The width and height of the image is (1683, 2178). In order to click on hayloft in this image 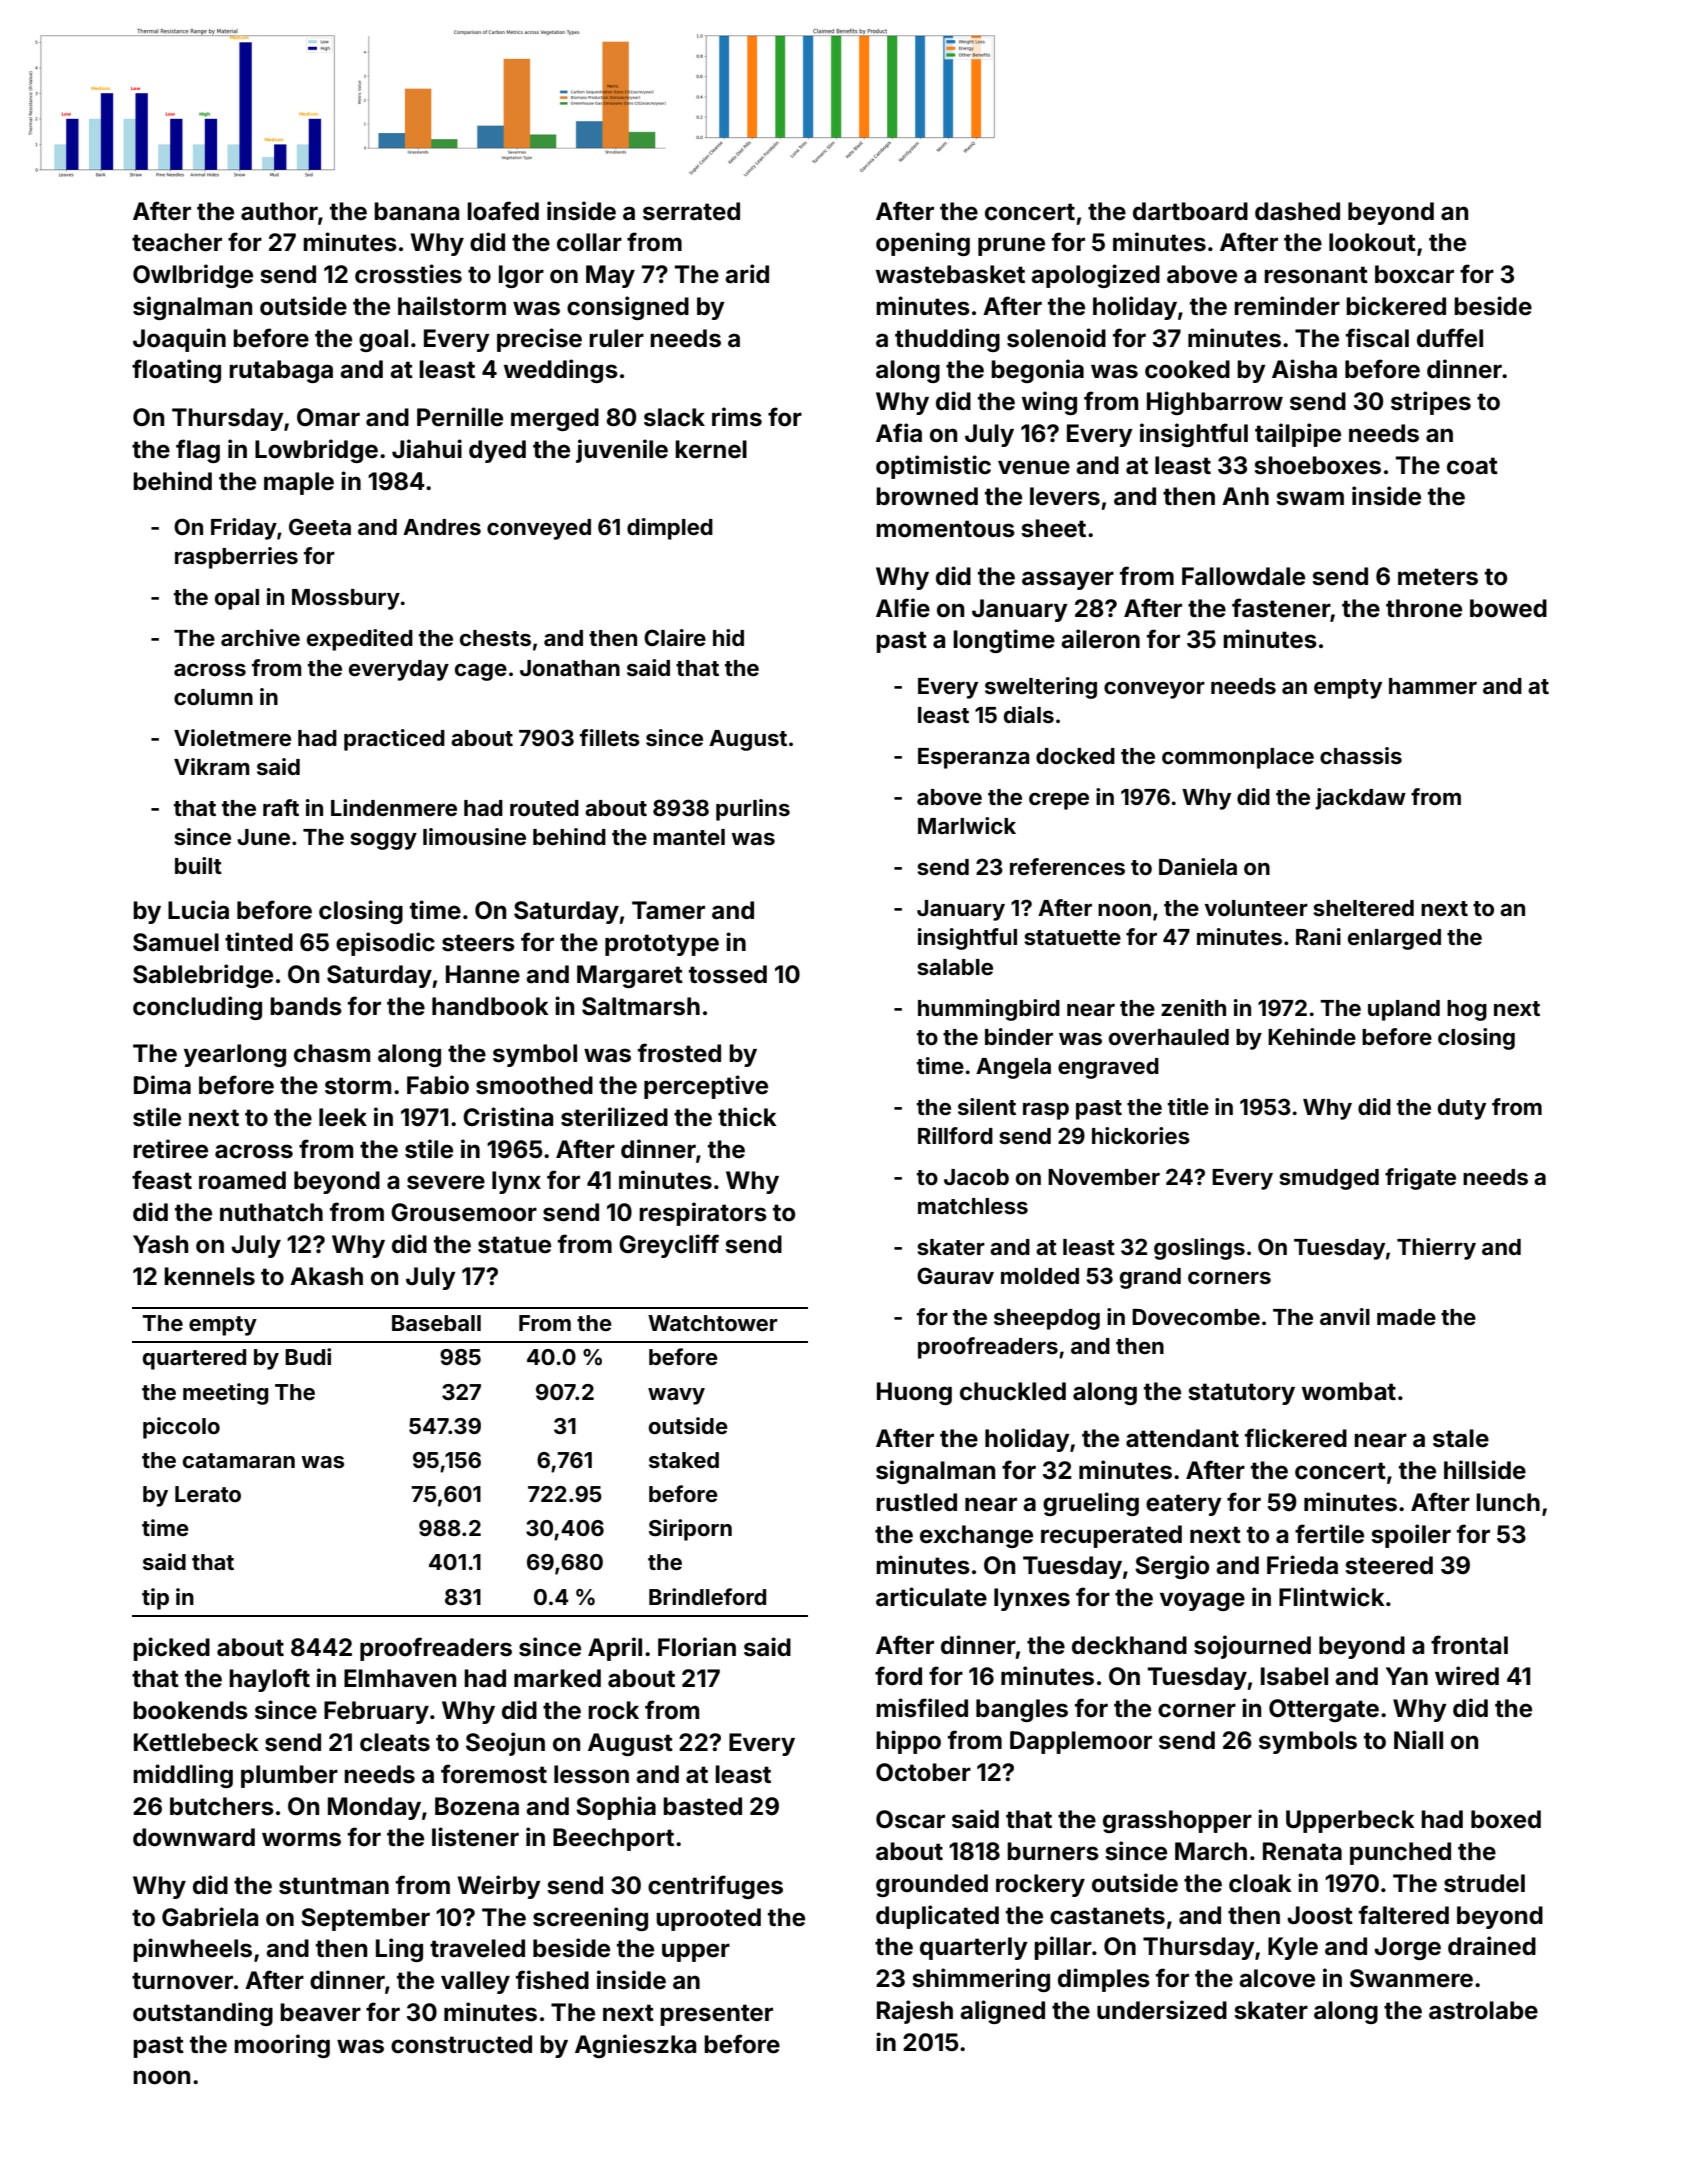, I will do `click(269, 1680)`.
